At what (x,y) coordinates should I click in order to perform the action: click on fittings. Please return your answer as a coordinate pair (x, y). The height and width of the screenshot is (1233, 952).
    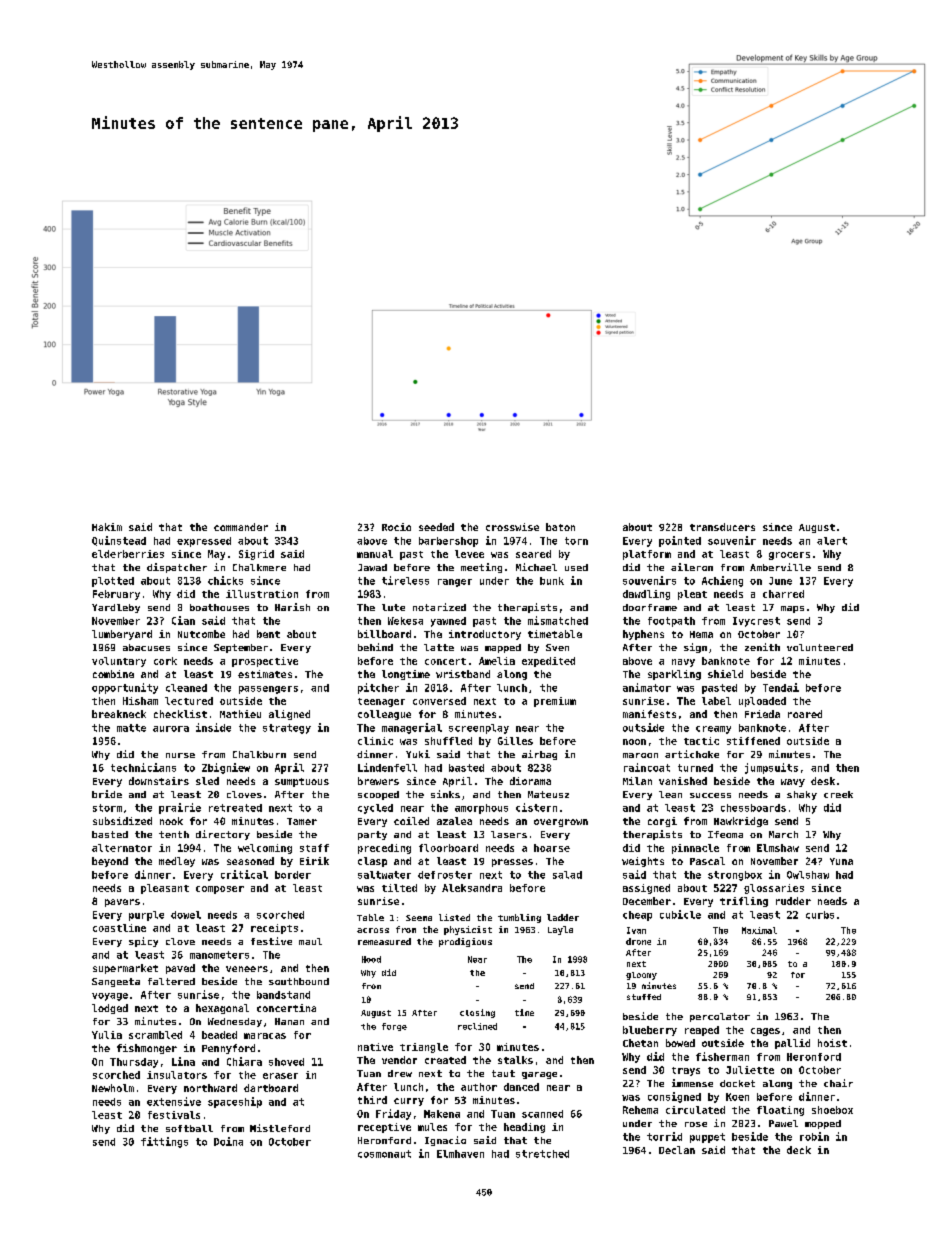
    Looking at the image, I should click on (164, 1142).
